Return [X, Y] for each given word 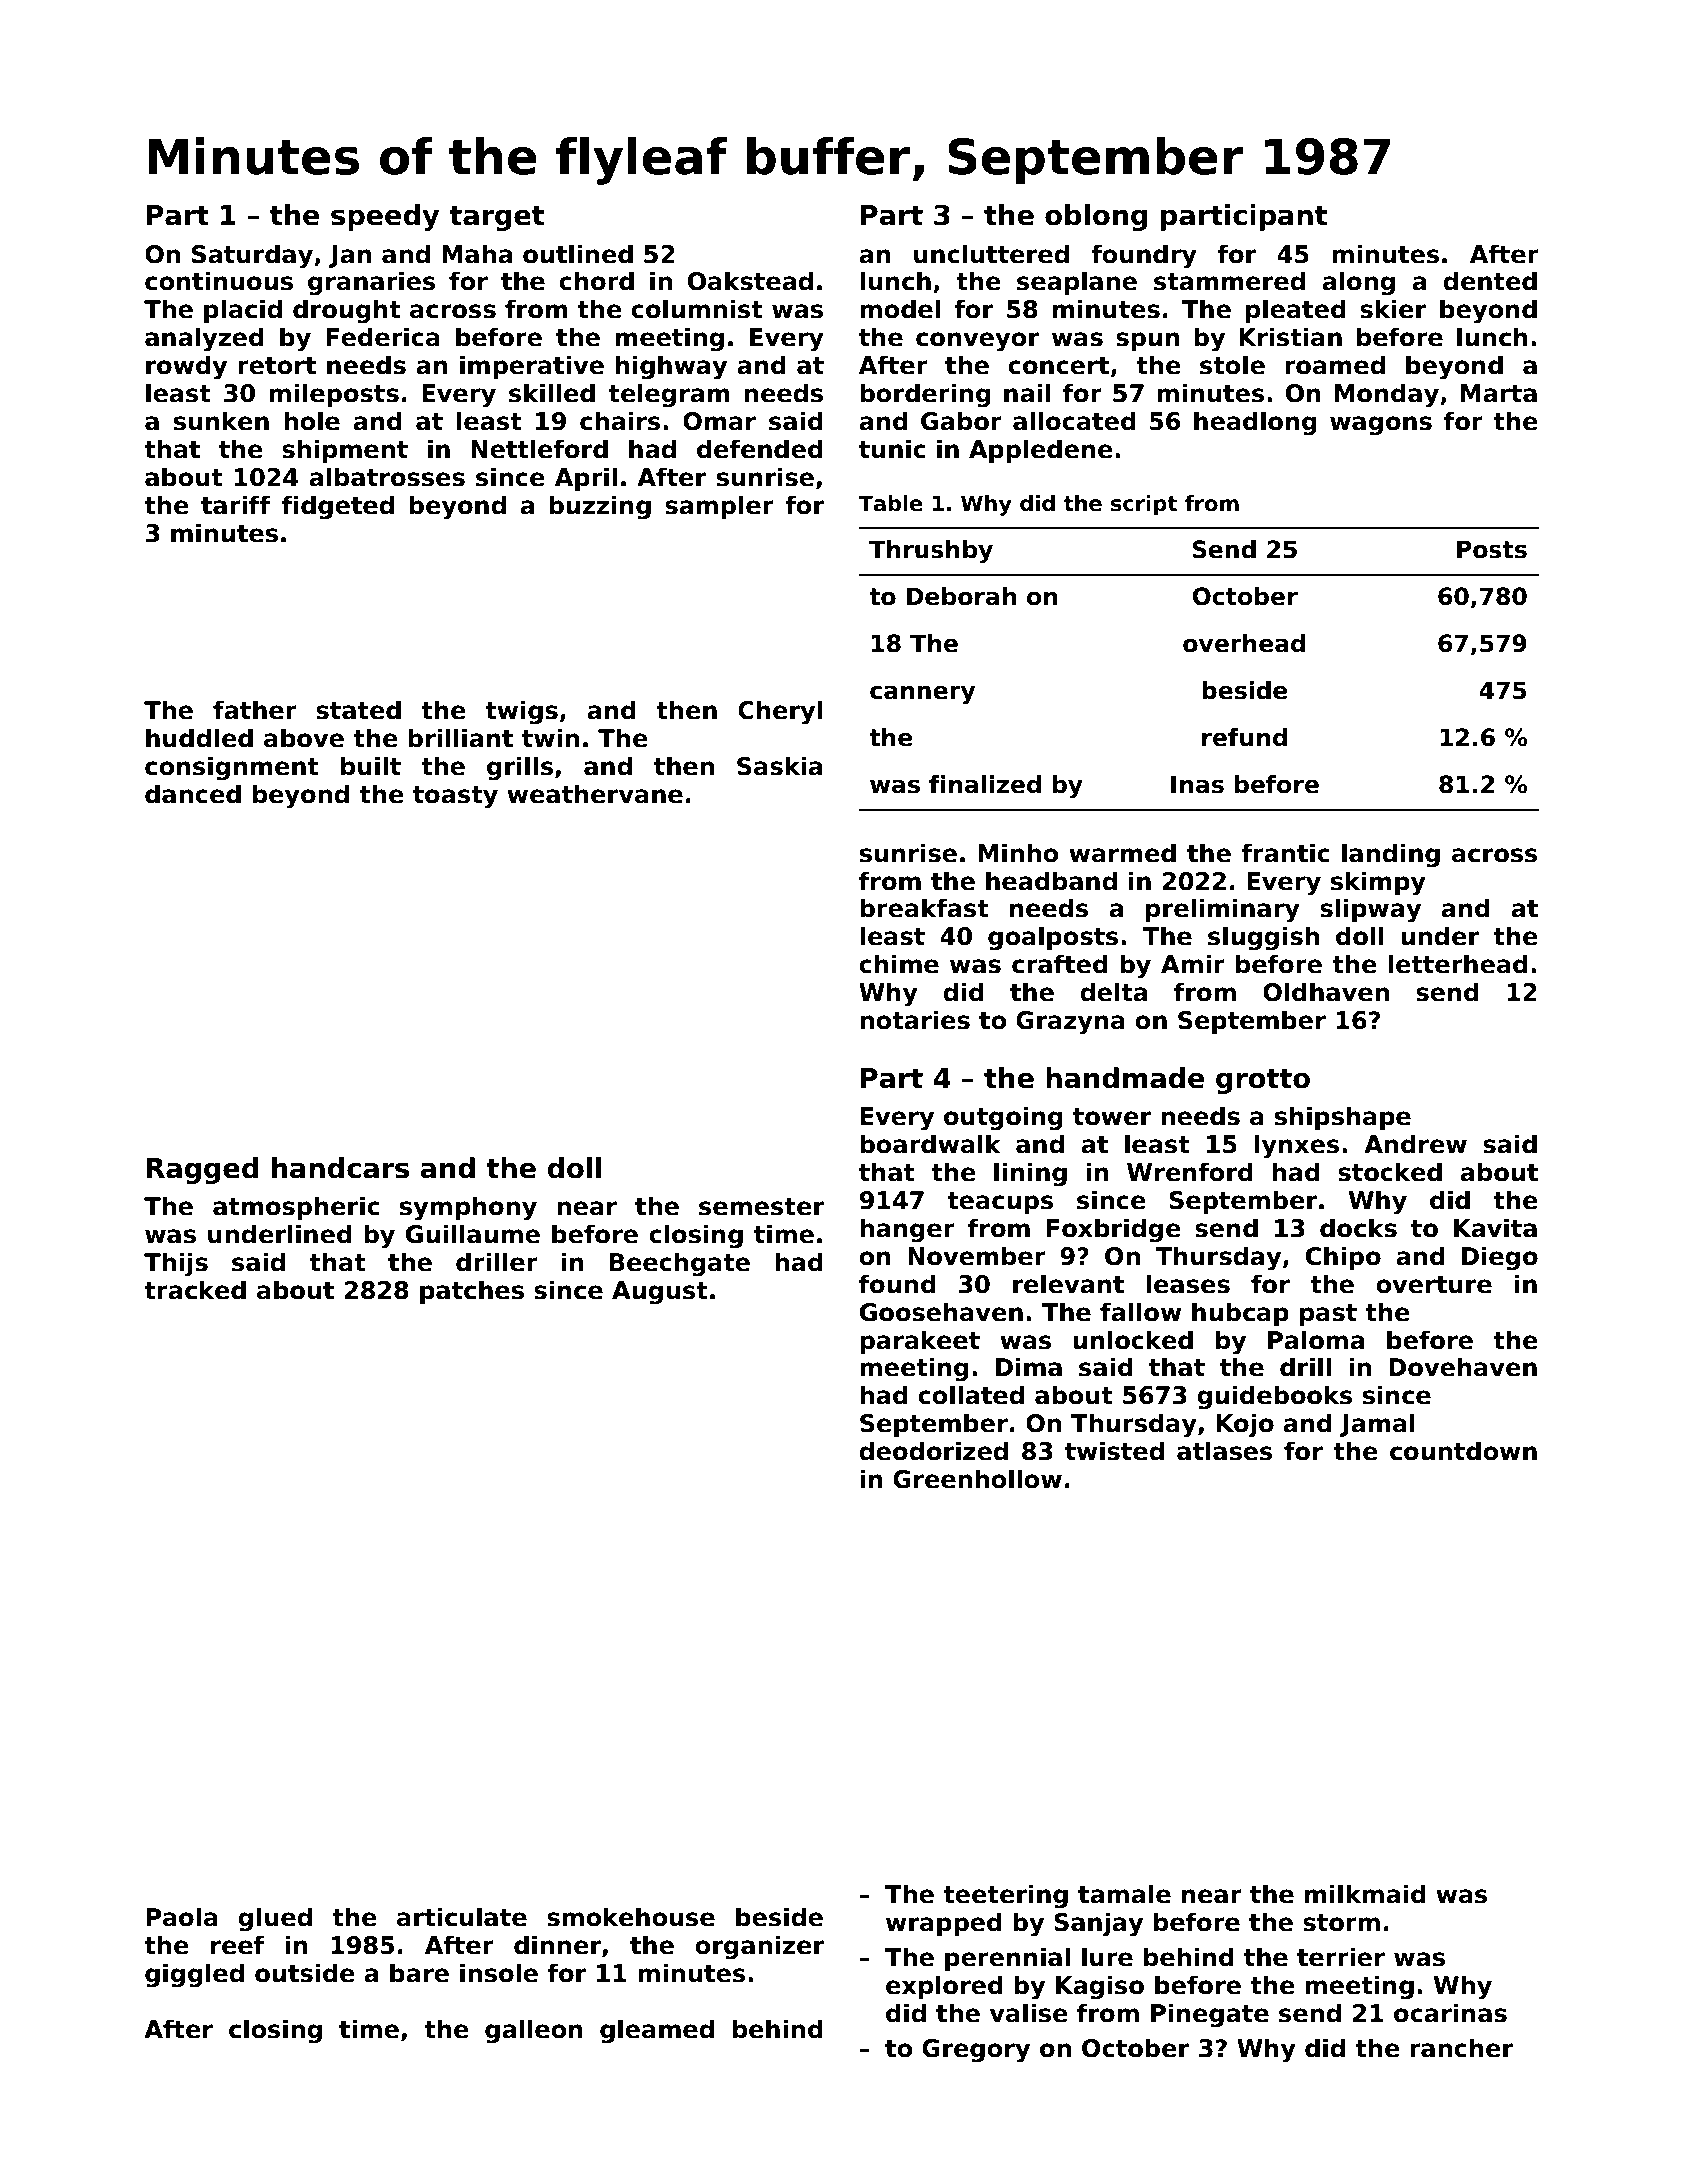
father [255, 710]
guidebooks [1275, 1397]
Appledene [1041, 451]
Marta [1499, 393]
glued [275, 1919]
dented [1490, 281]
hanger [907, 1230]
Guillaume [473, 1234]
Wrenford [1190, 1172]
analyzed [204, 339]
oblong [1096, 217]
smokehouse [631, 1917]
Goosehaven [941, 1312]
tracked [195, 1290]
